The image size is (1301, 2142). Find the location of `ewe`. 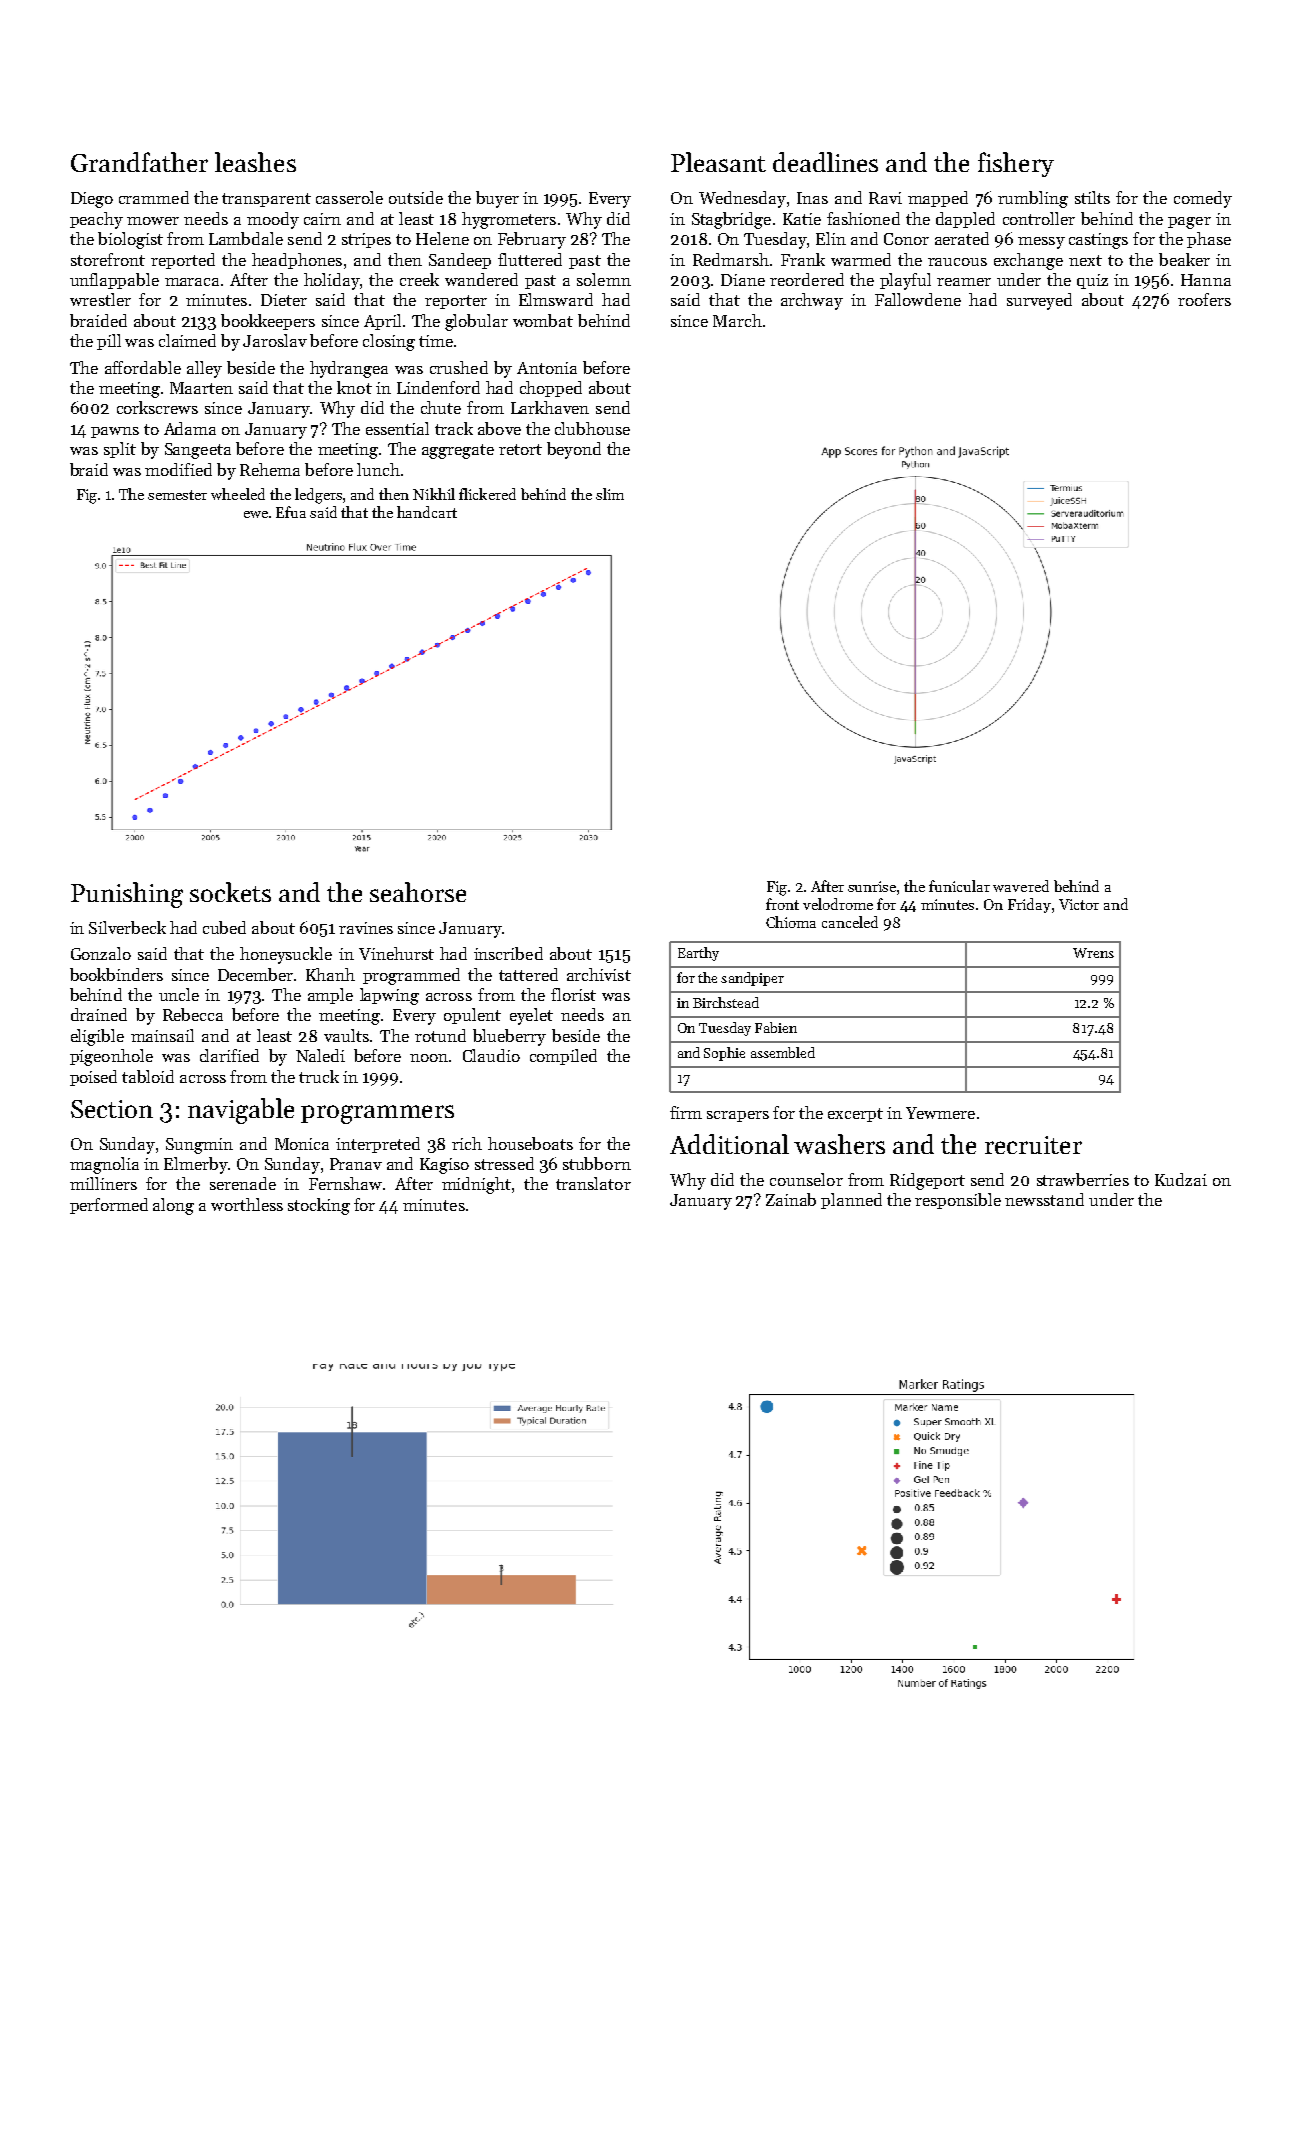

ewe is located at coordinates (256, 514).
